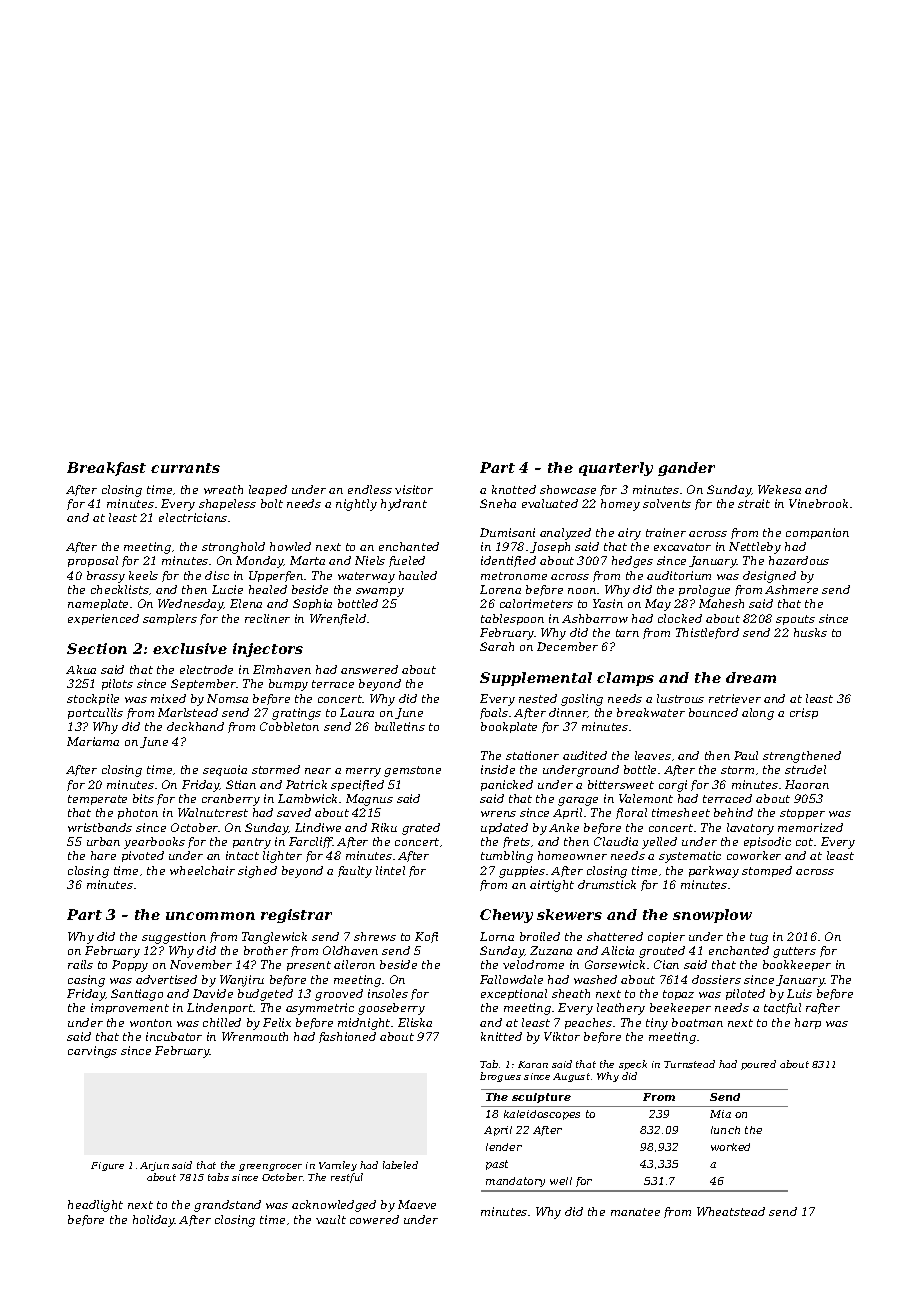 The image size is (924, 1308). What do you see at coordinates (370, 489) in the screenshot?
I see `endless` at bounding box center [370, 489].
